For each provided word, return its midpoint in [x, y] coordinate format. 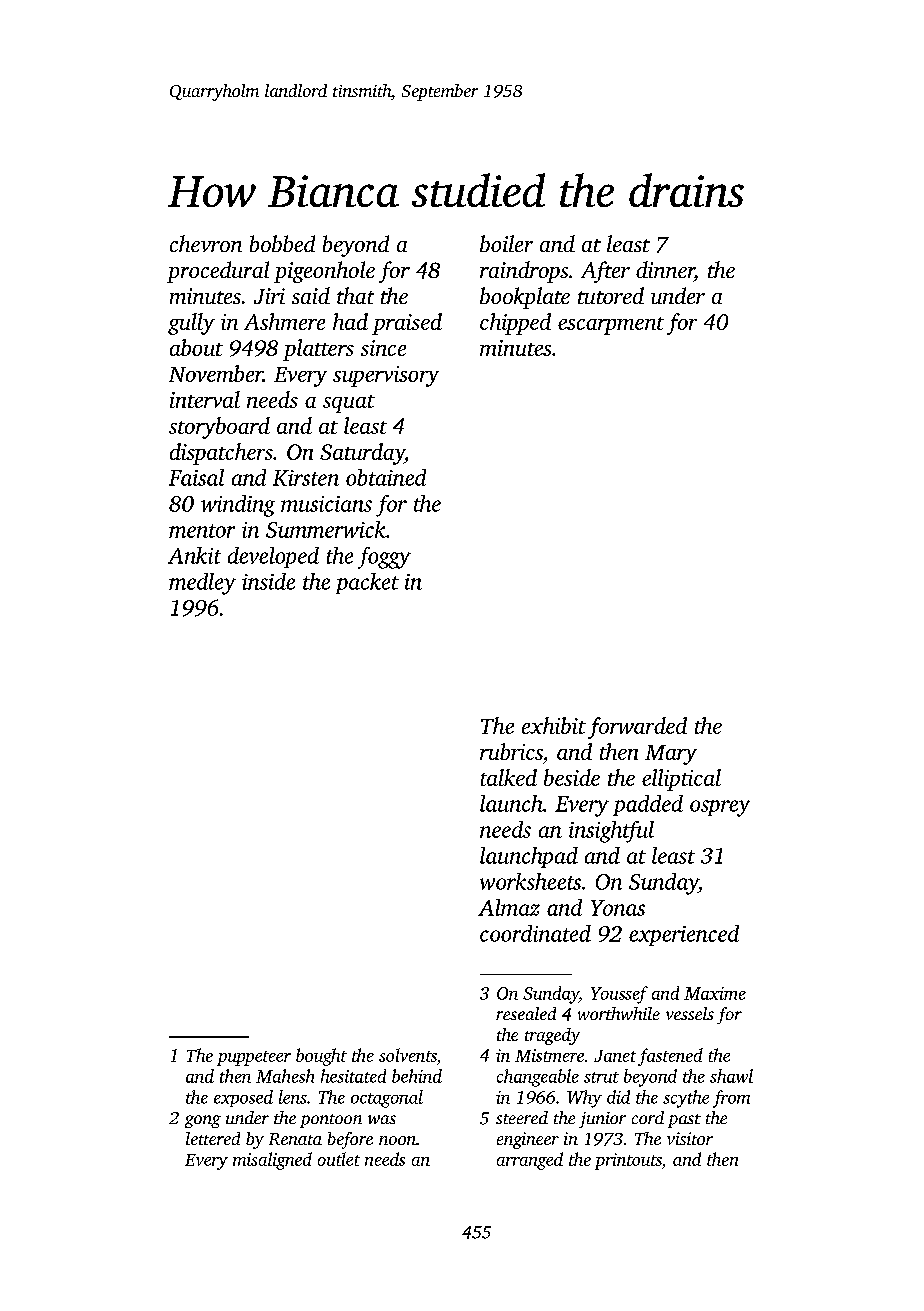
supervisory [386, 376]
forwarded [637, 728]
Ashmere [284, 321]
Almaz [509, 907]
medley [202, 584]
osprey [720, 808]
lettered [213, 1138]
